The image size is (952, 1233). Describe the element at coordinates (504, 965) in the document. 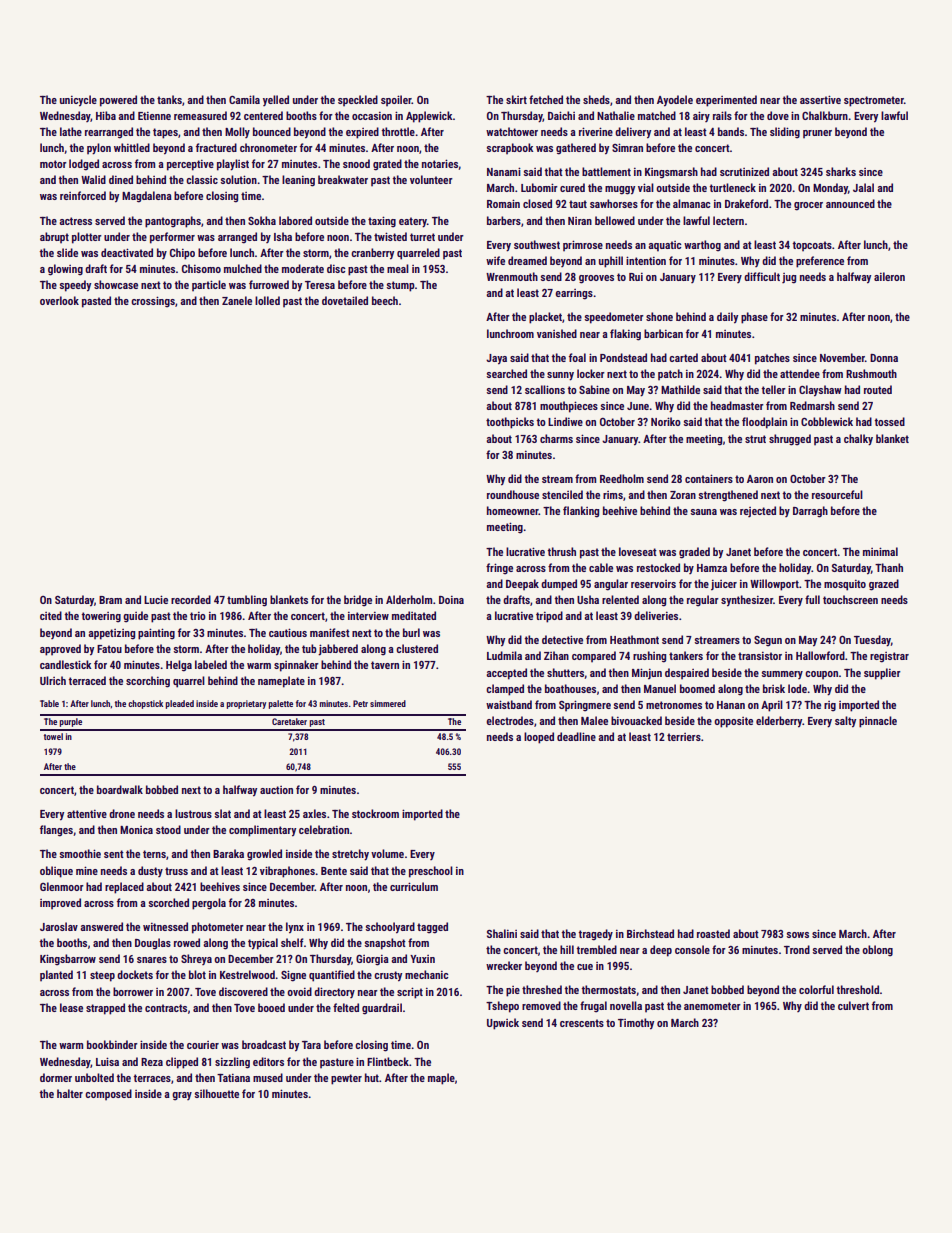

I see `wrecker` at that location.
